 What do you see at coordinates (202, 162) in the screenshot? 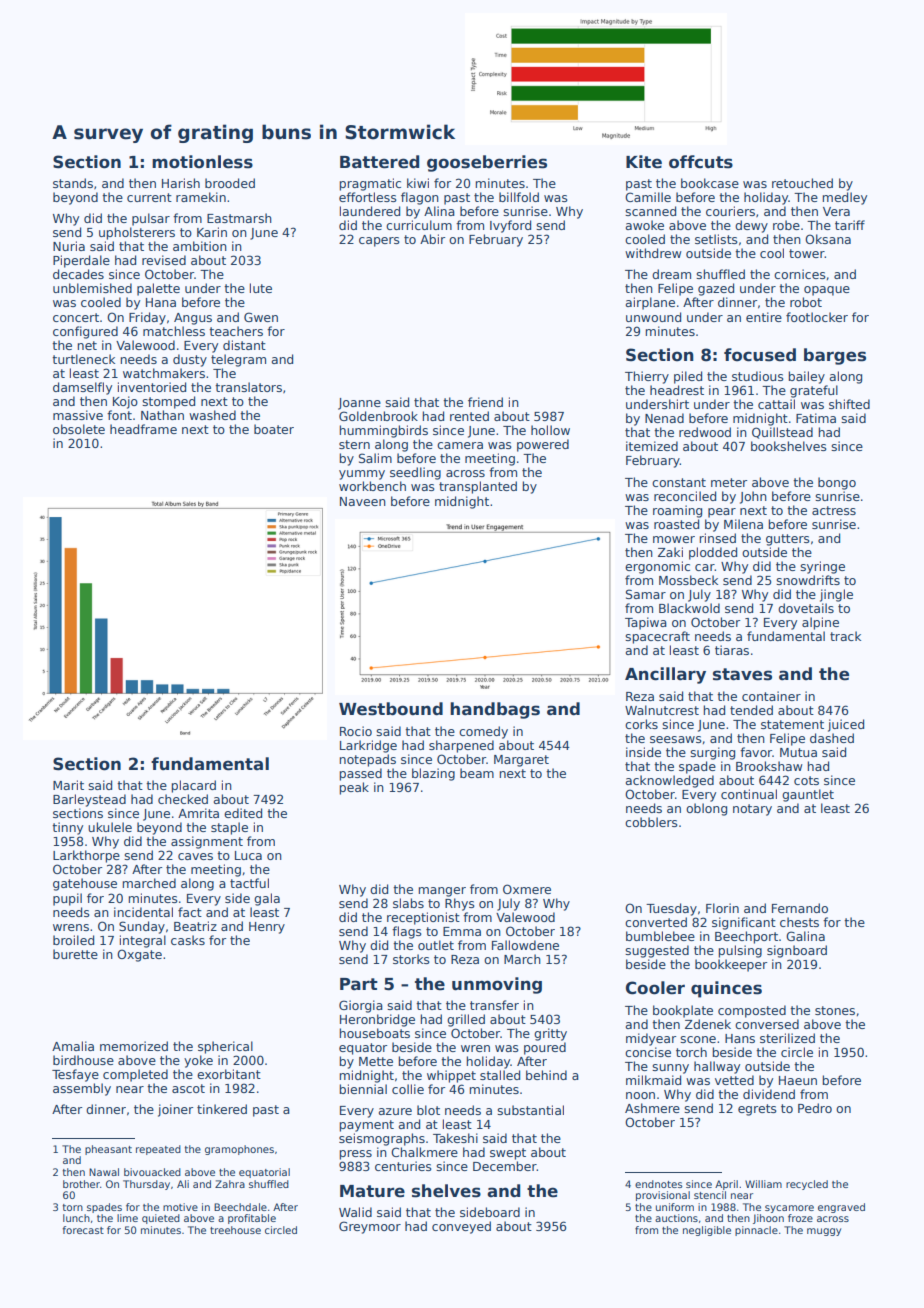
I see `motionless` at bounding box center [202, 162].
